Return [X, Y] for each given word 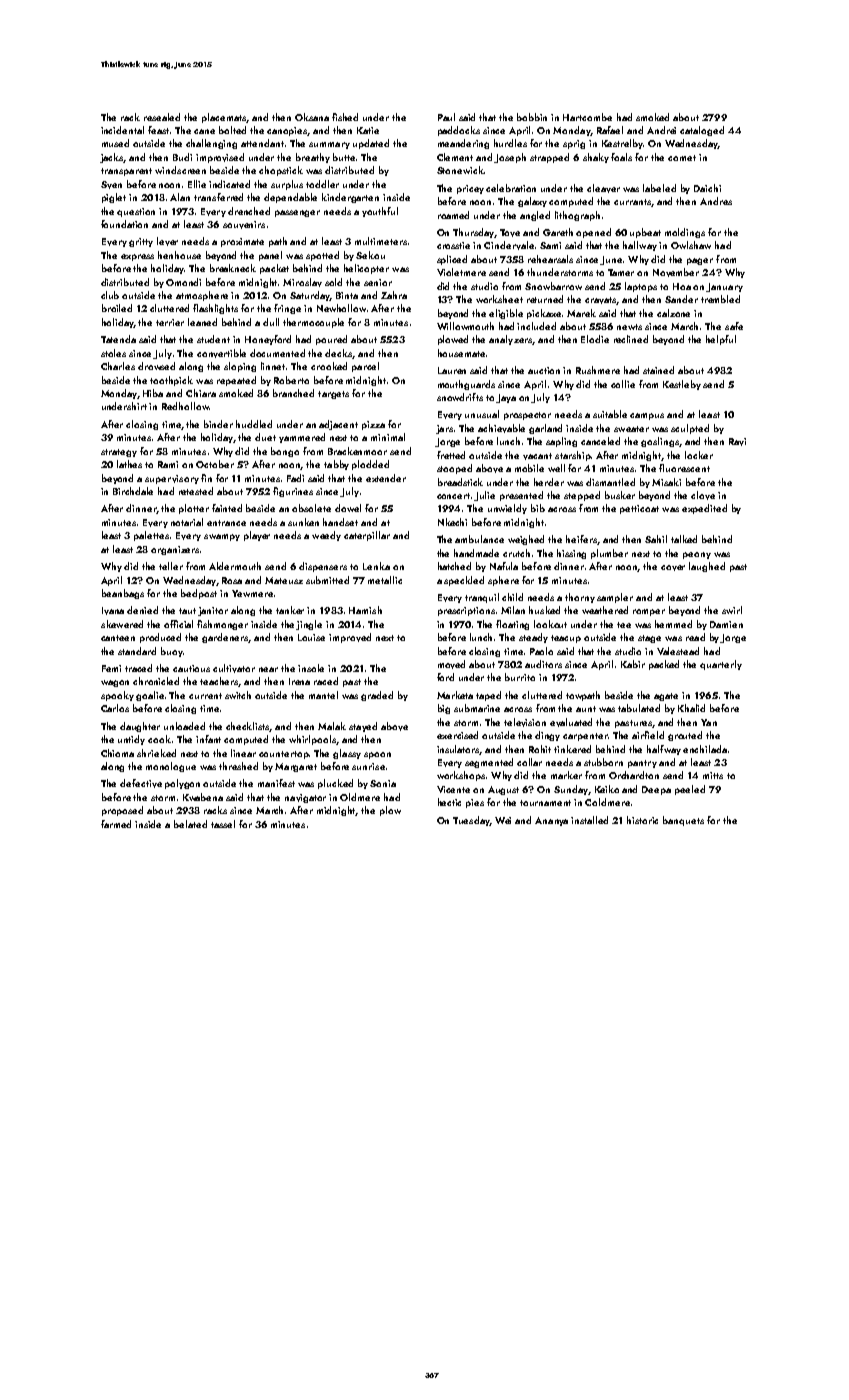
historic [642, 820]
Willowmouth [465, 326]
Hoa [682, 286]
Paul [446, 117]
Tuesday [471, 821]
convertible [221, 353]
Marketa [455, 695]
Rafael [610, 130]
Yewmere [252, 593]
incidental [122, 130]
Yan [709, 722]
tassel [223, 824]
